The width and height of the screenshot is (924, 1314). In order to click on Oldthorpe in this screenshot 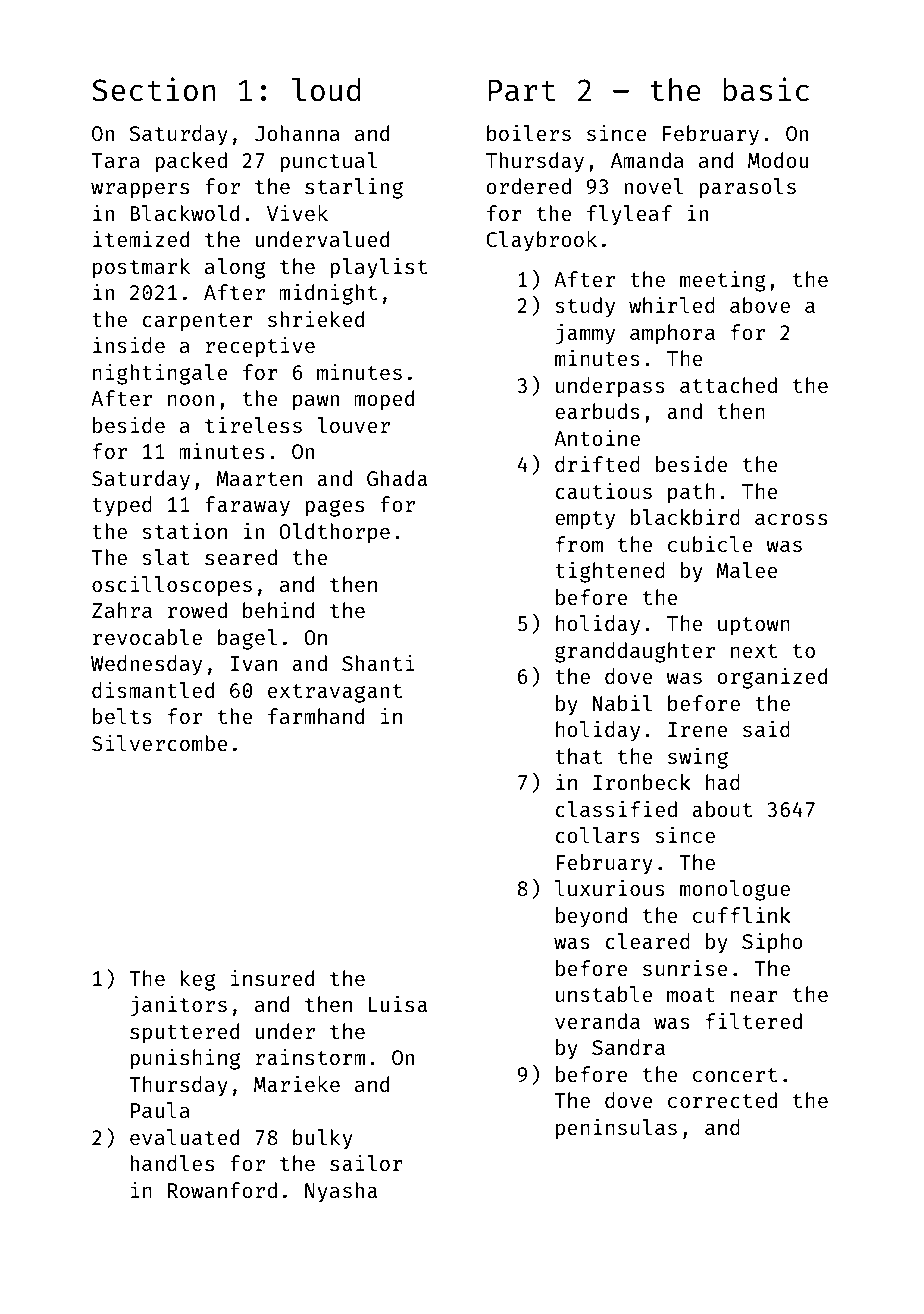, I will do `click(334, 533)`.
